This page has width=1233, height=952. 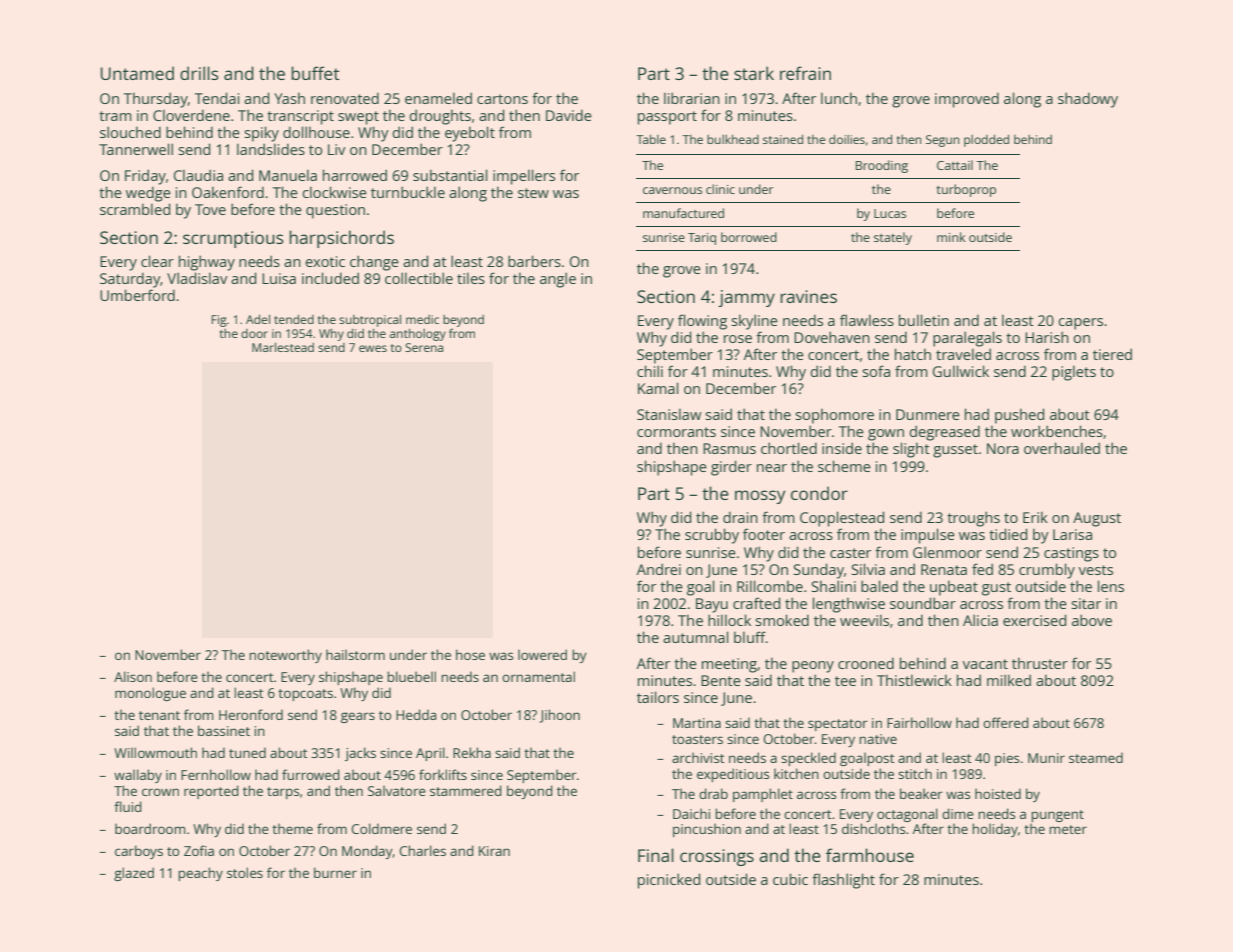 I want to click on buffet, so click(x=315, y=73).
